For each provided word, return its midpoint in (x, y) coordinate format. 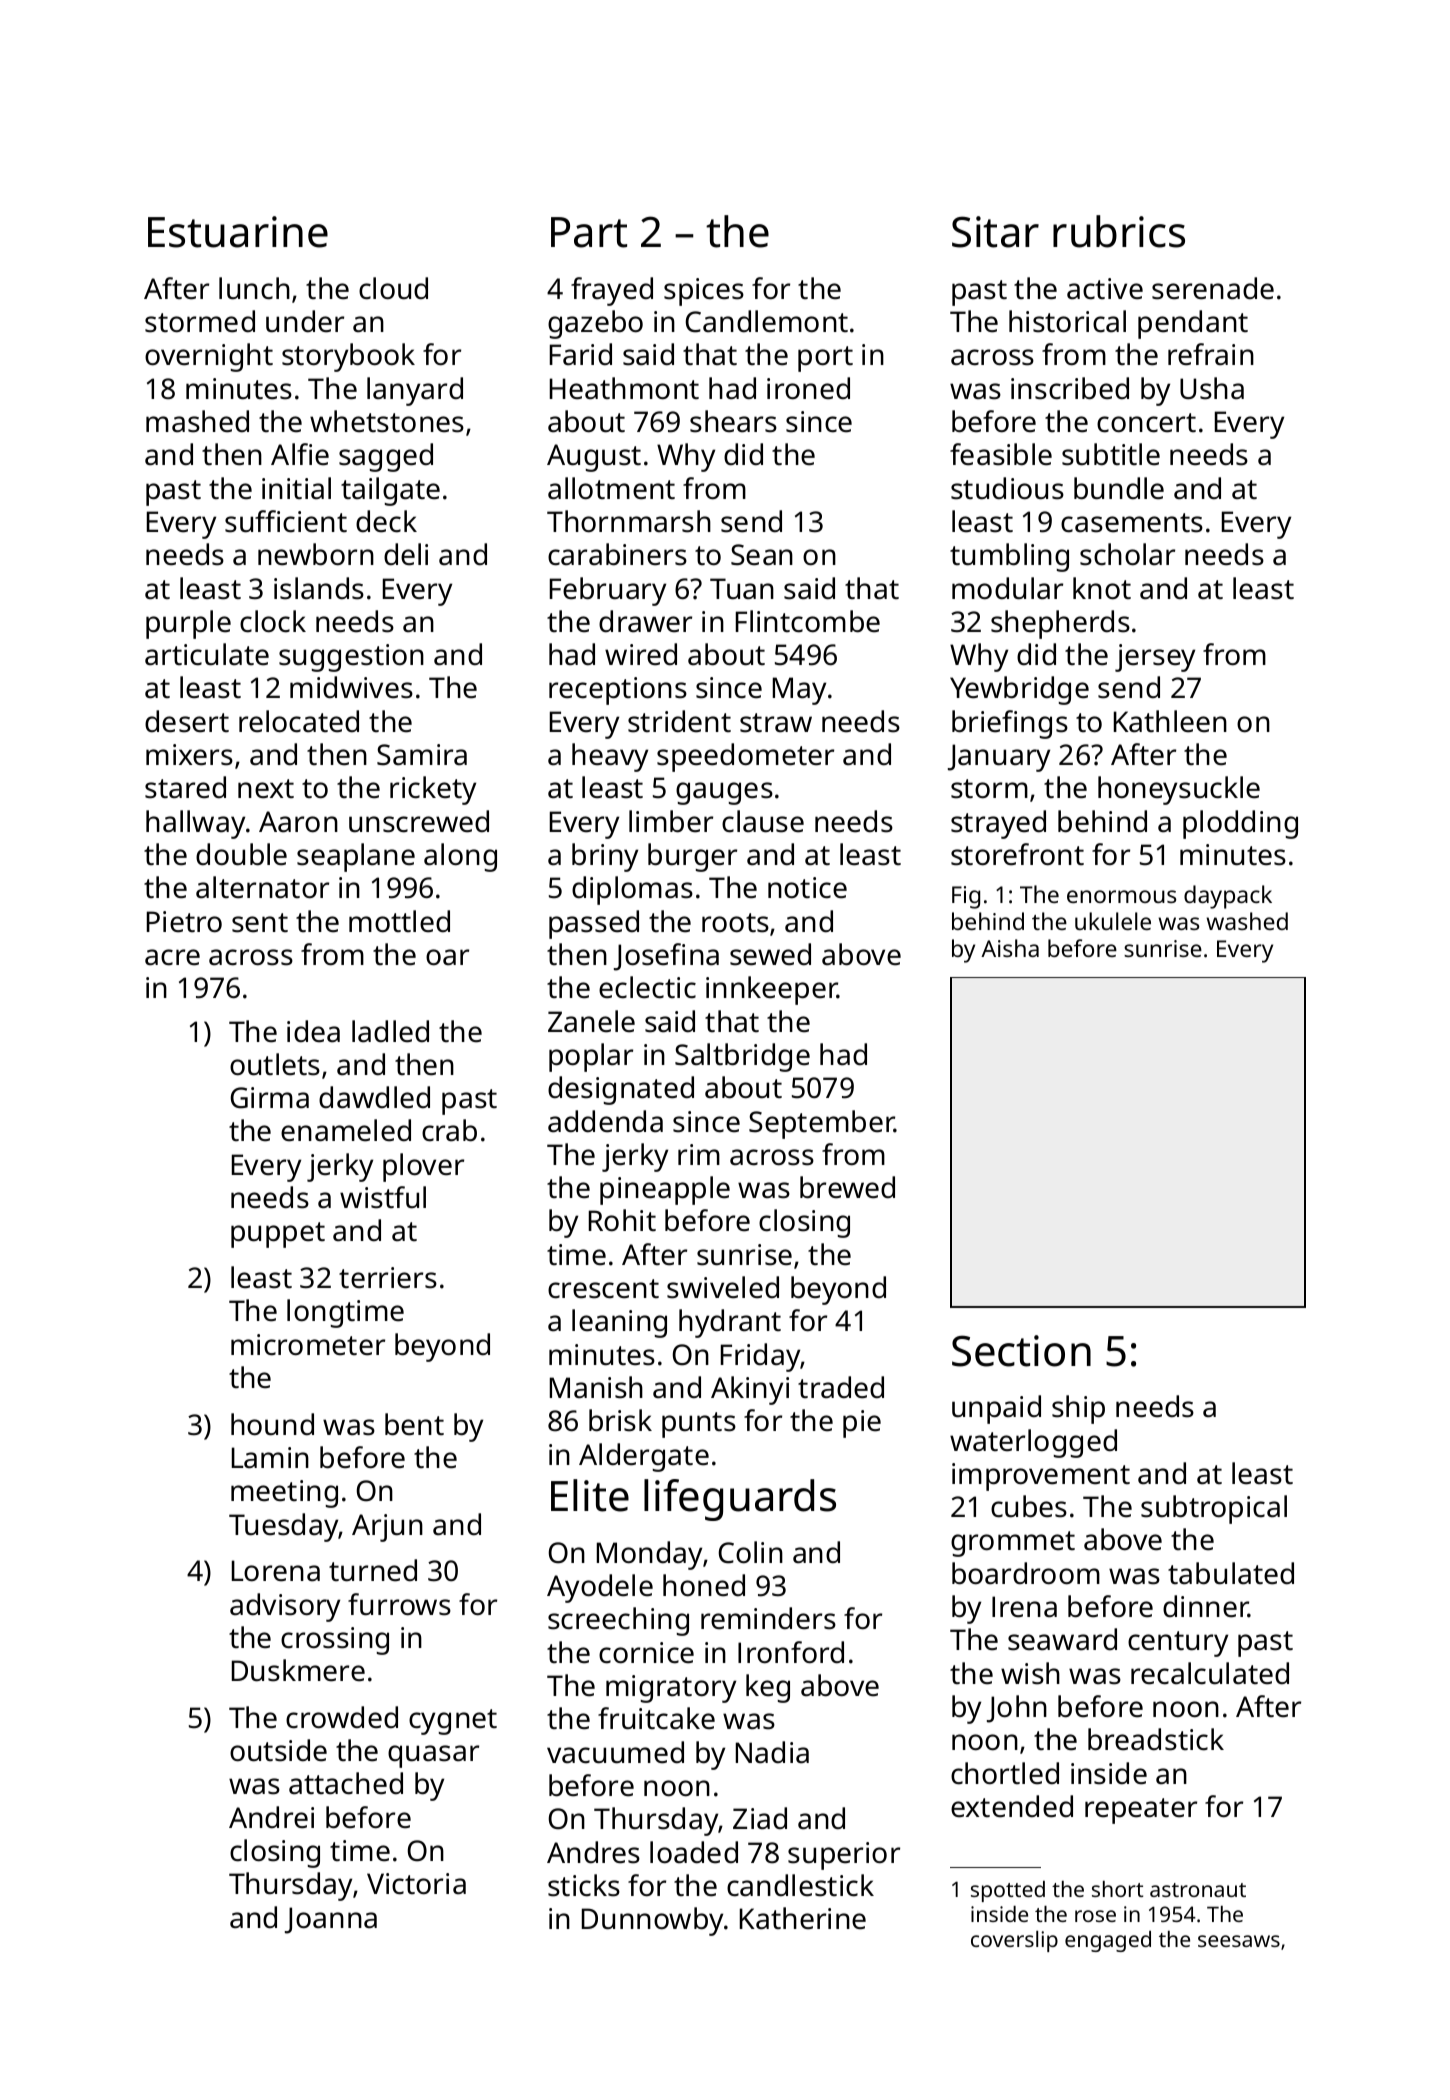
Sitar (995, 232)
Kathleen (1170, 721)
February (608, 591)
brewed (847, 1187)
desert (187, 721)
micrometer (308, 1345)
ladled (390, 1031)
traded (841, 1387)
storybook (348, 357)
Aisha (1010, 948)
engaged (1108, 1941)
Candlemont (766, 321)
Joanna (331, 1920)
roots (735, 923)
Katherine (803, 1918)
